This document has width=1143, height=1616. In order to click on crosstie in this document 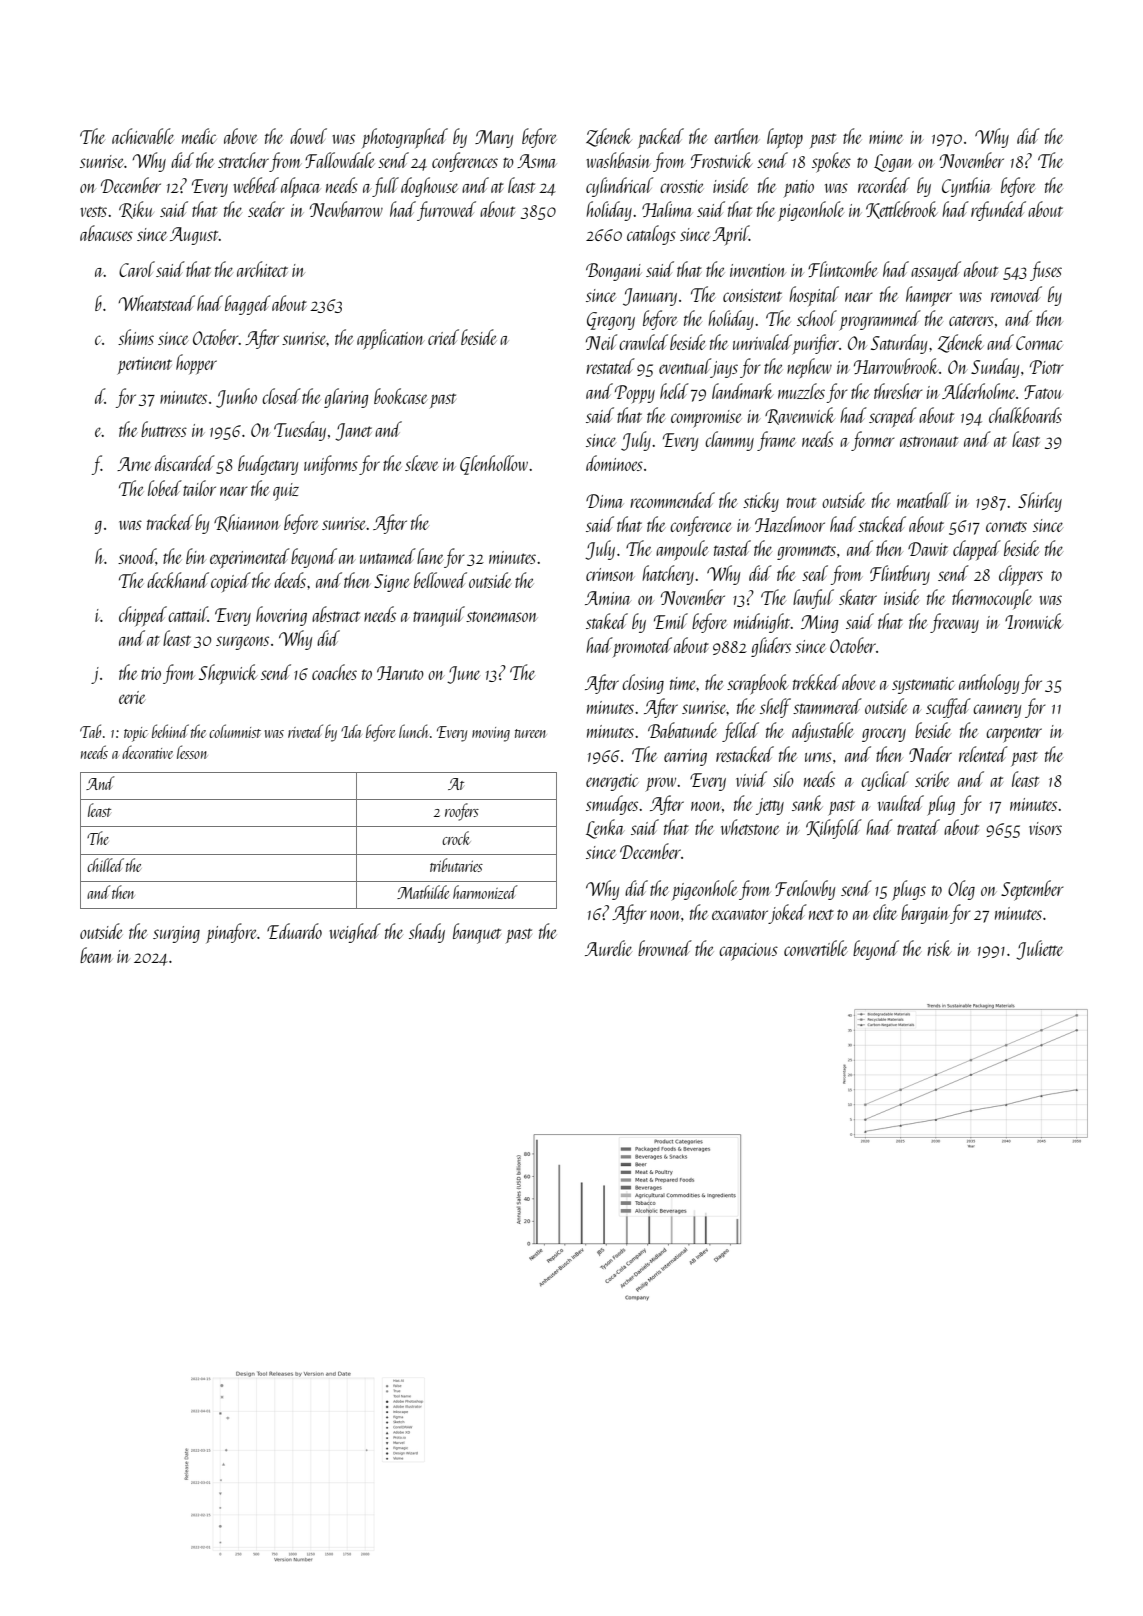, I will do `click(681, 186)`.
